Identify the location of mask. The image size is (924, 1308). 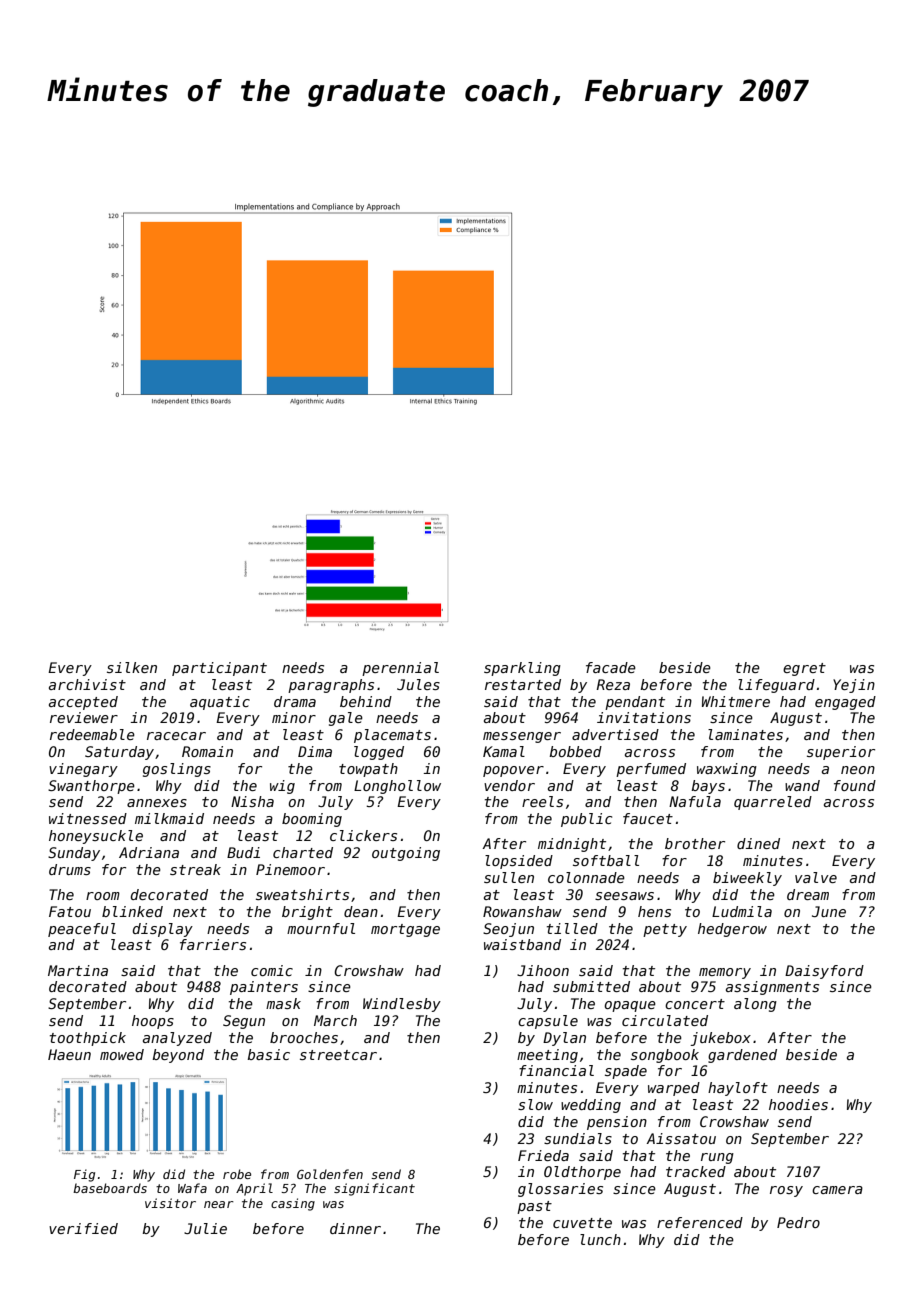
(283, 1003).
